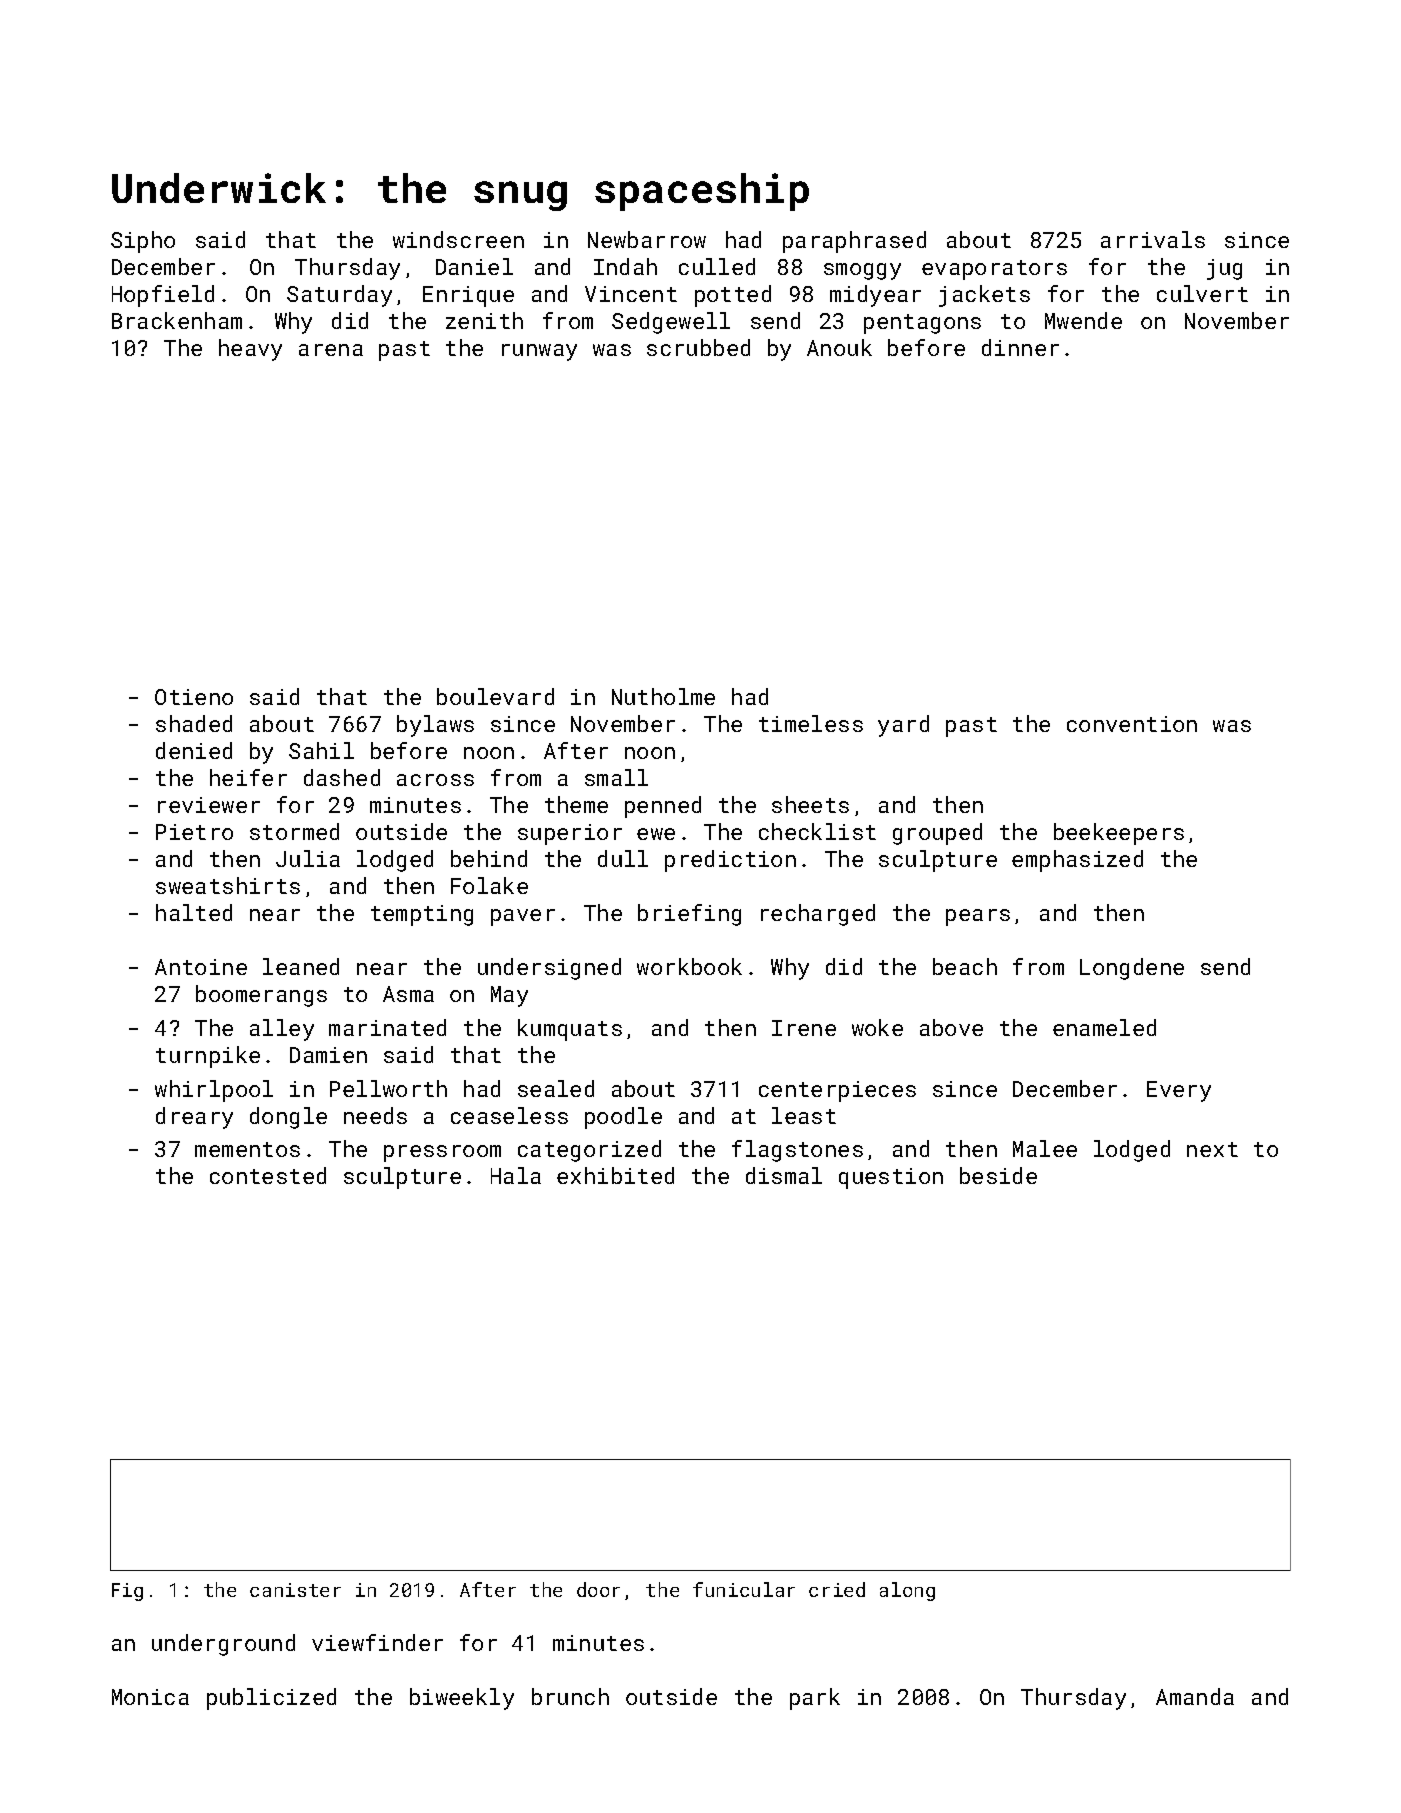 This screenshot has height=1813, width=1401. Describe the element at coordinates (998, 1175) in the screenshot. I see `beside` at that location.
